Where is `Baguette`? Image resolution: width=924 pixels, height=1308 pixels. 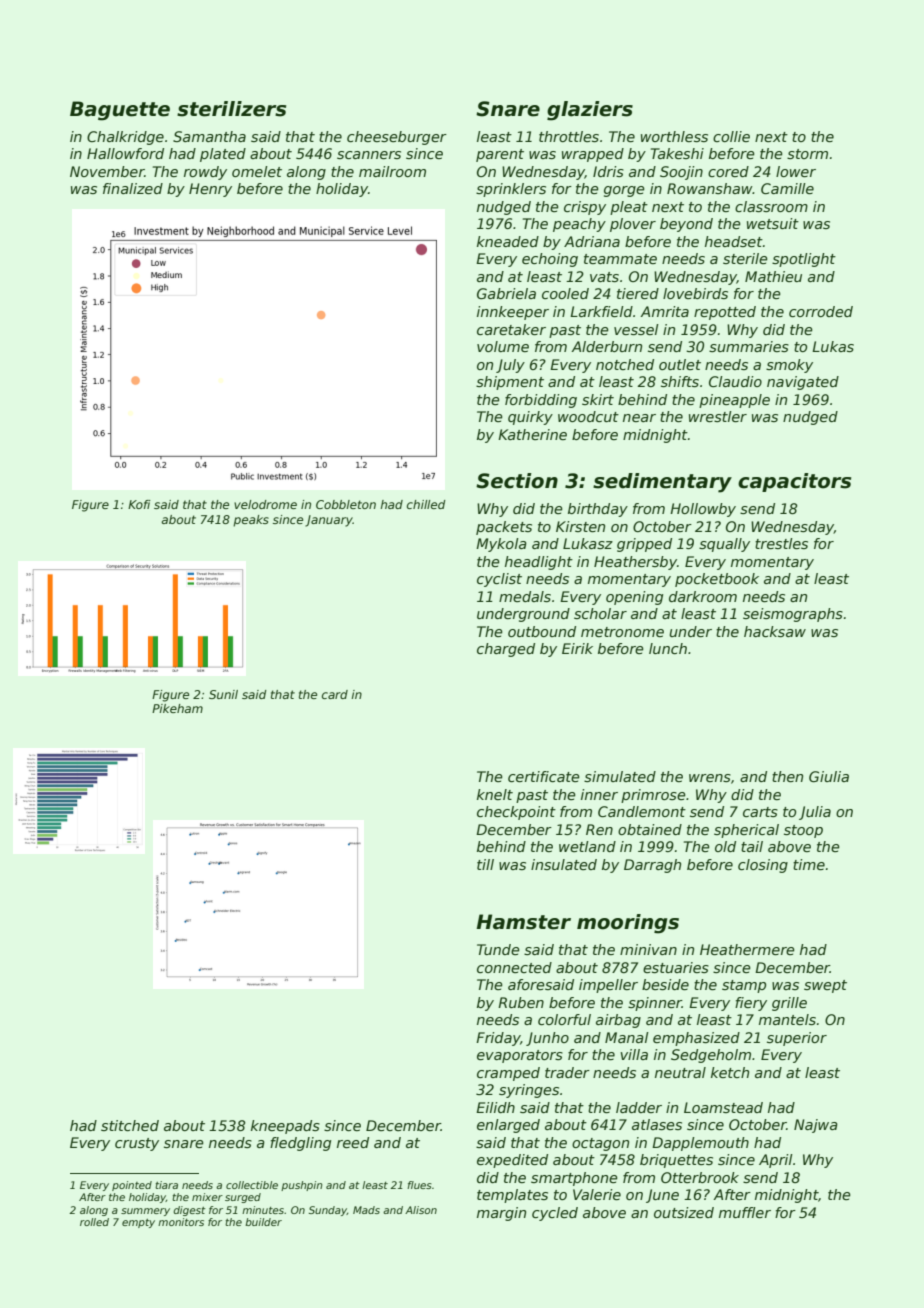
Baguette is located at coordinates (120, 111).
